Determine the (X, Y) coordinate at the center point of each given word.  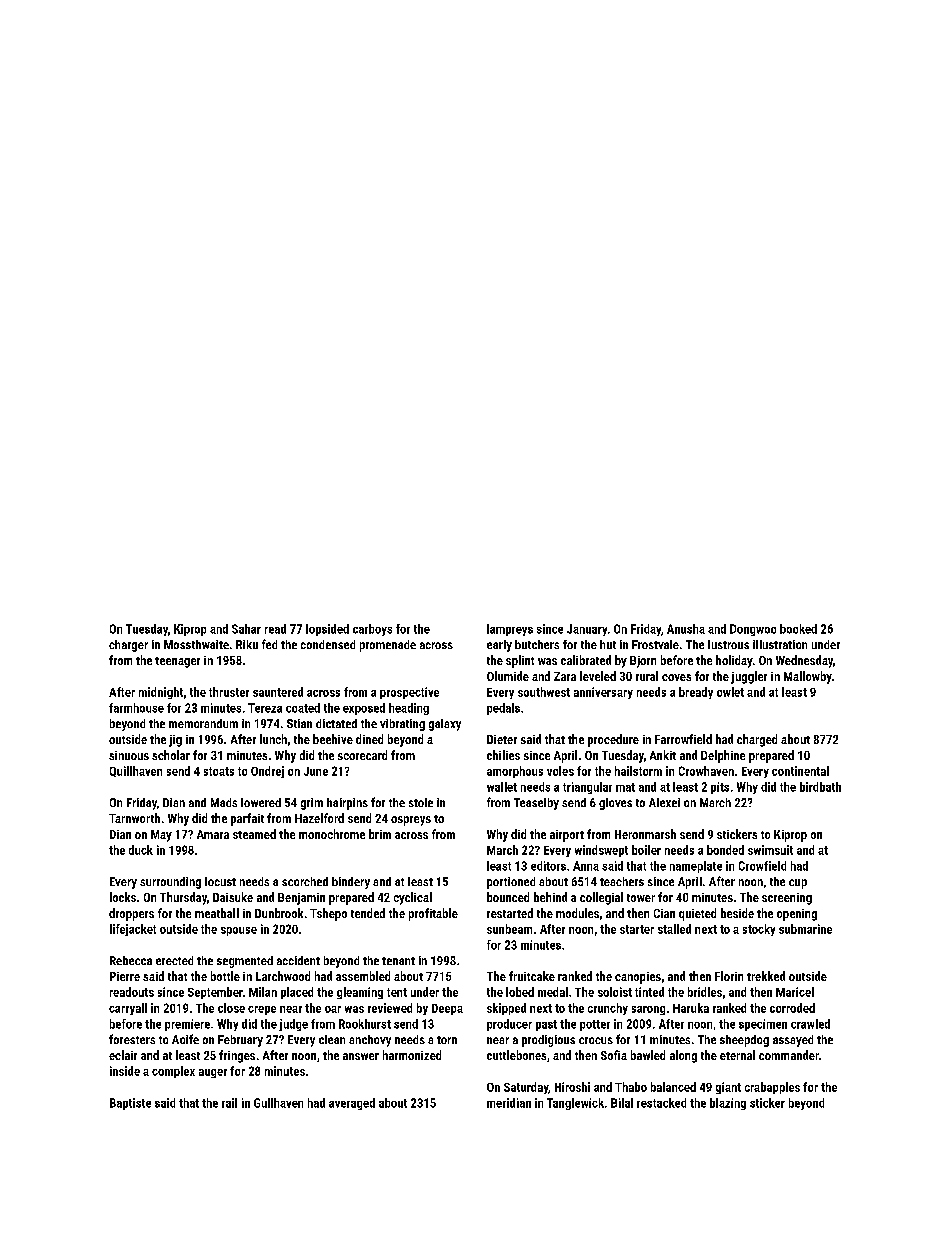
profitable (433, 914)
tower (641, 898)
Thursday (183, 898)
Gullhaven (278, 1103)
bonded (725, 850)
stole (421, 802)
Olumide (508, 676)
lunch (273, 739)
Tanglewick (575, 1104)
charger (128, 646)
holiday (734, 661)
